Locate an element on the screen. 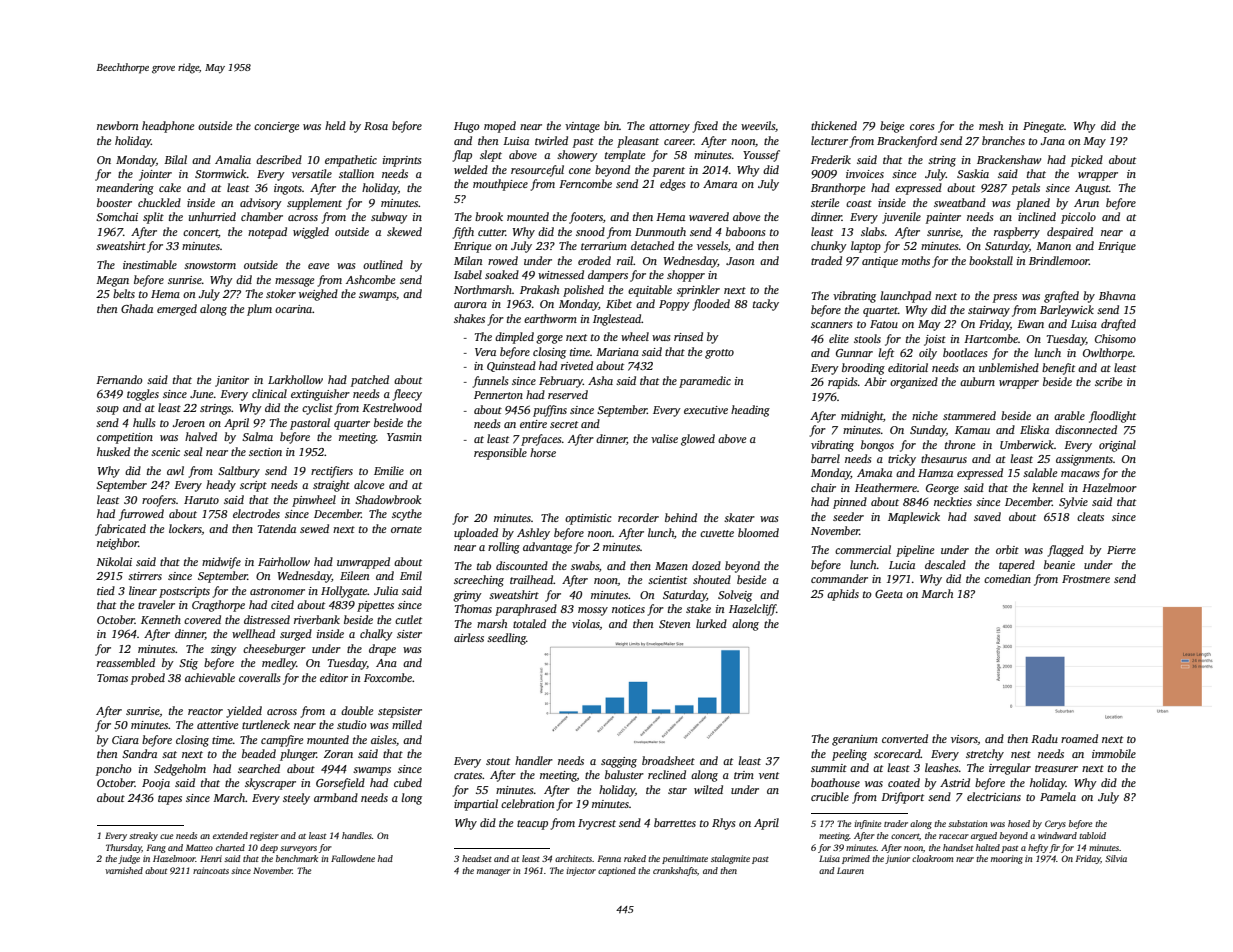 This screenshot has height=952, width=1233. cutter is located at coordinates (492, 232).
